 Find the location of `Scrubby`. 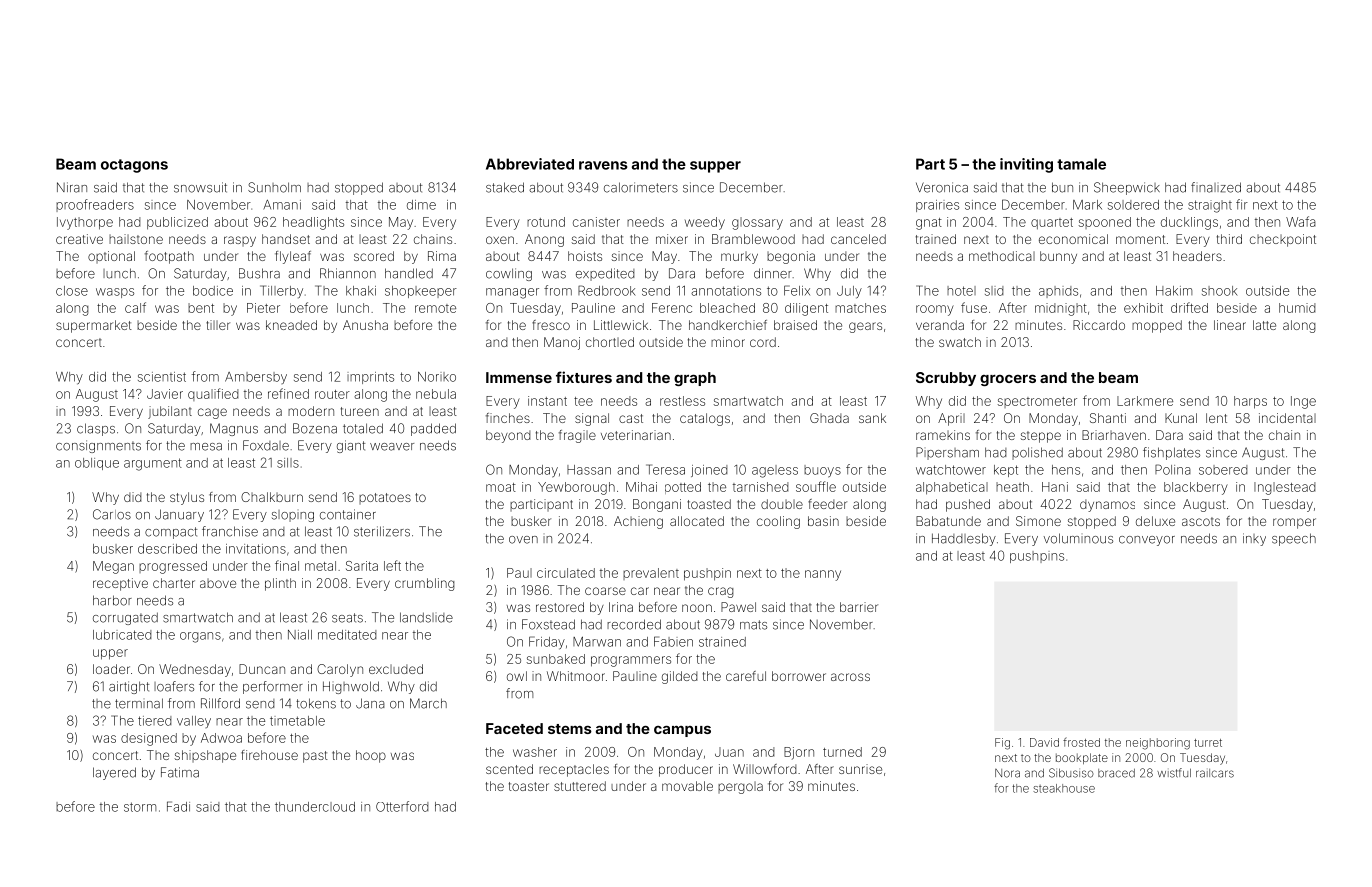

Scrubby is located at coordinates (946, 379).
